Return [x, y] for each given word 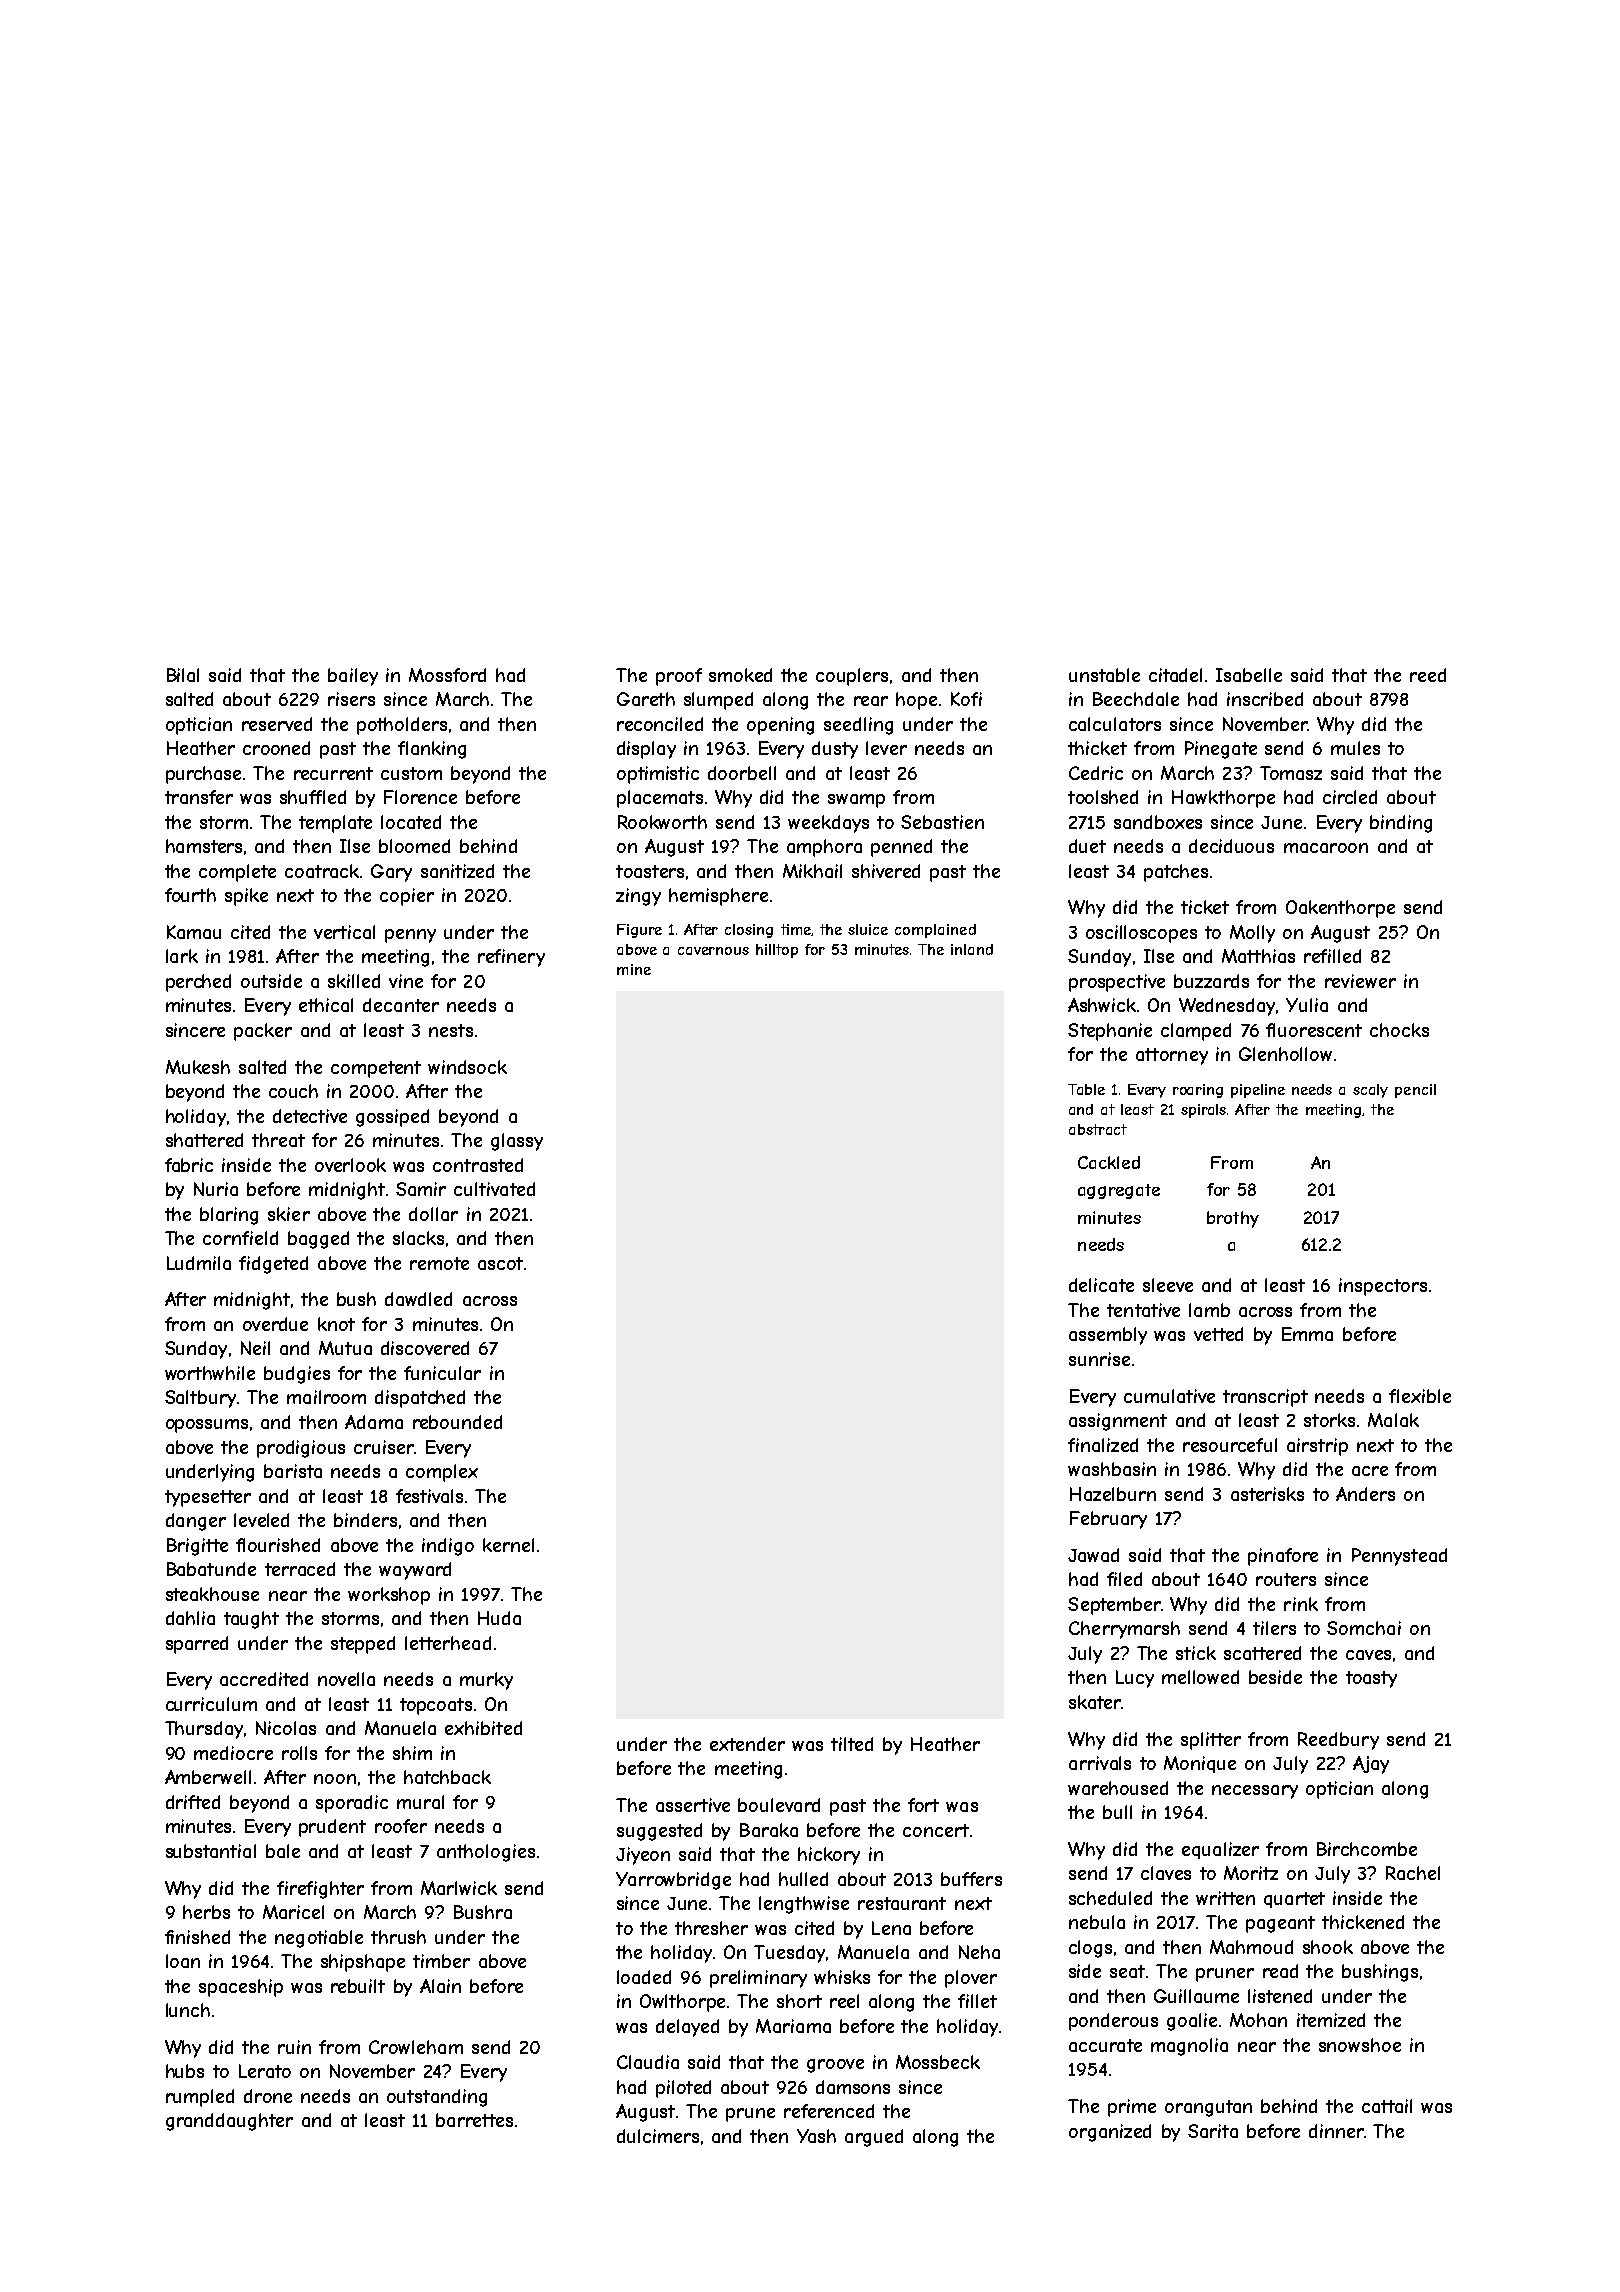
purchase [203, 775]
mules [1355, 748]
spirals [1203, 1111]
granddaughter [229, 2122]
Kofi [966, 699]
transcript [1265, 1398]
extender [747, 1744]
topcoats [436, 1706]
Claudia [648, 2062]
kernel [508, 1545]
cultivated [494, 1189]
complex [442, 1473]
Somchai [1364, 1628]
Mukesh [198, 1067]
